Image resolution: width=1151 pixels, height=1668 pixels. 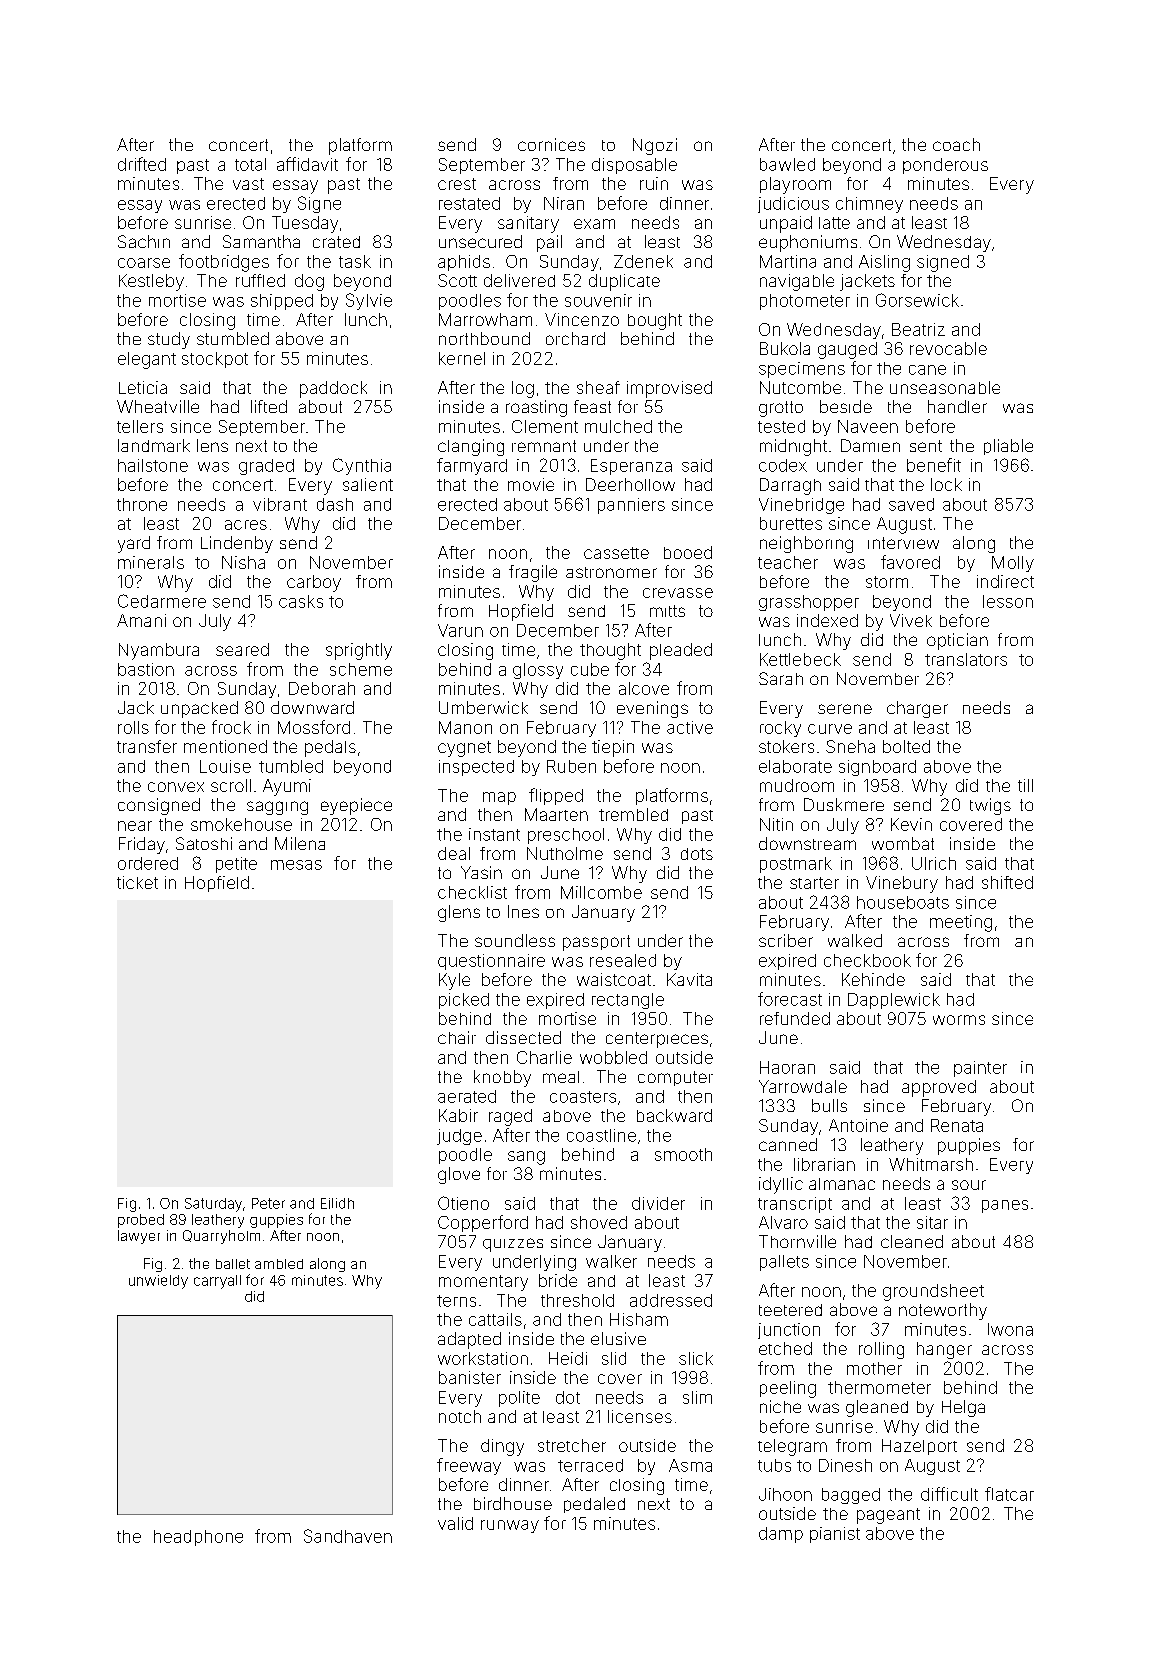 I want to click on checkbook, so click(x=867, y=960).
